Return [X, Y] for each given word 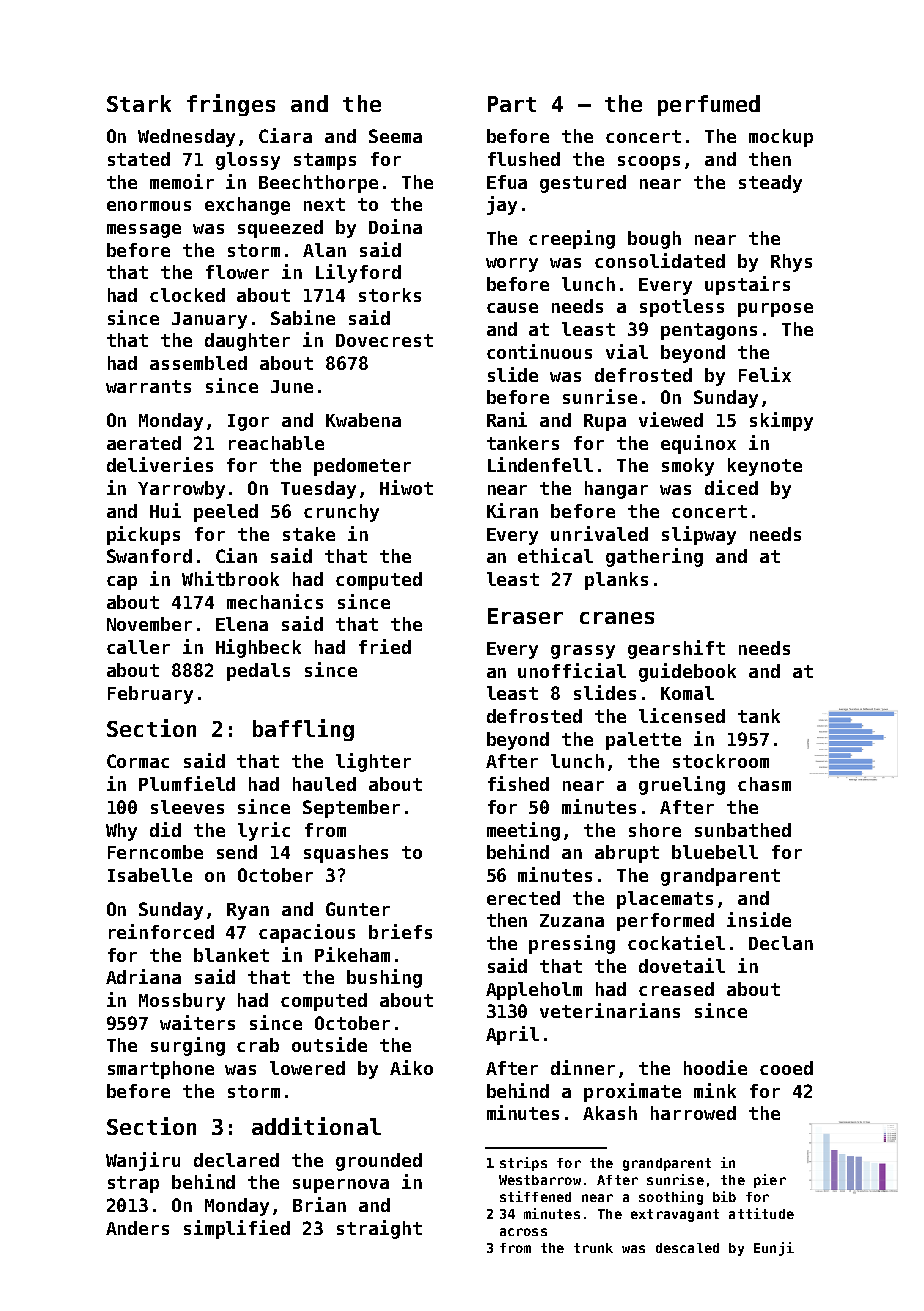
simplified [237, 1229]
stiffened [535, 1196]
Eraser [525, 616]
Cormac [138, 761]
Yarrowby [181, 490]
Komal [687, 693]
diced [731, 487]
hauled [324, 784]
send [237, 852]
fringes [231, 105]
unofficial [572, 670]
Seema [395, 136]
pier [770, 1181]
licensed [682, 715]
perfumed [709, 105]
